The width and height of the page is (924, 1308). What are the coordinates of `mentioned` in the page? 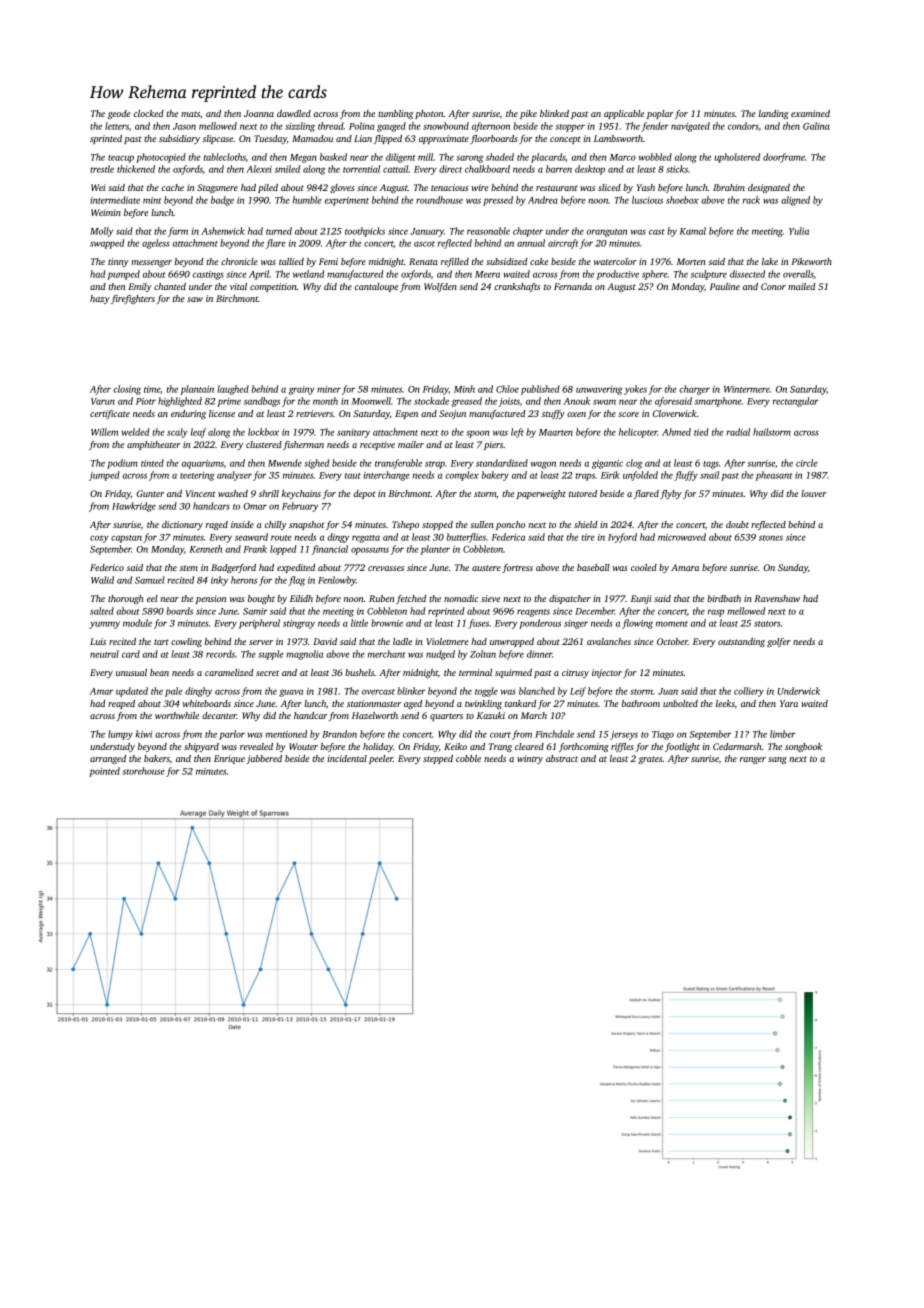 It's located at (286, 734).
